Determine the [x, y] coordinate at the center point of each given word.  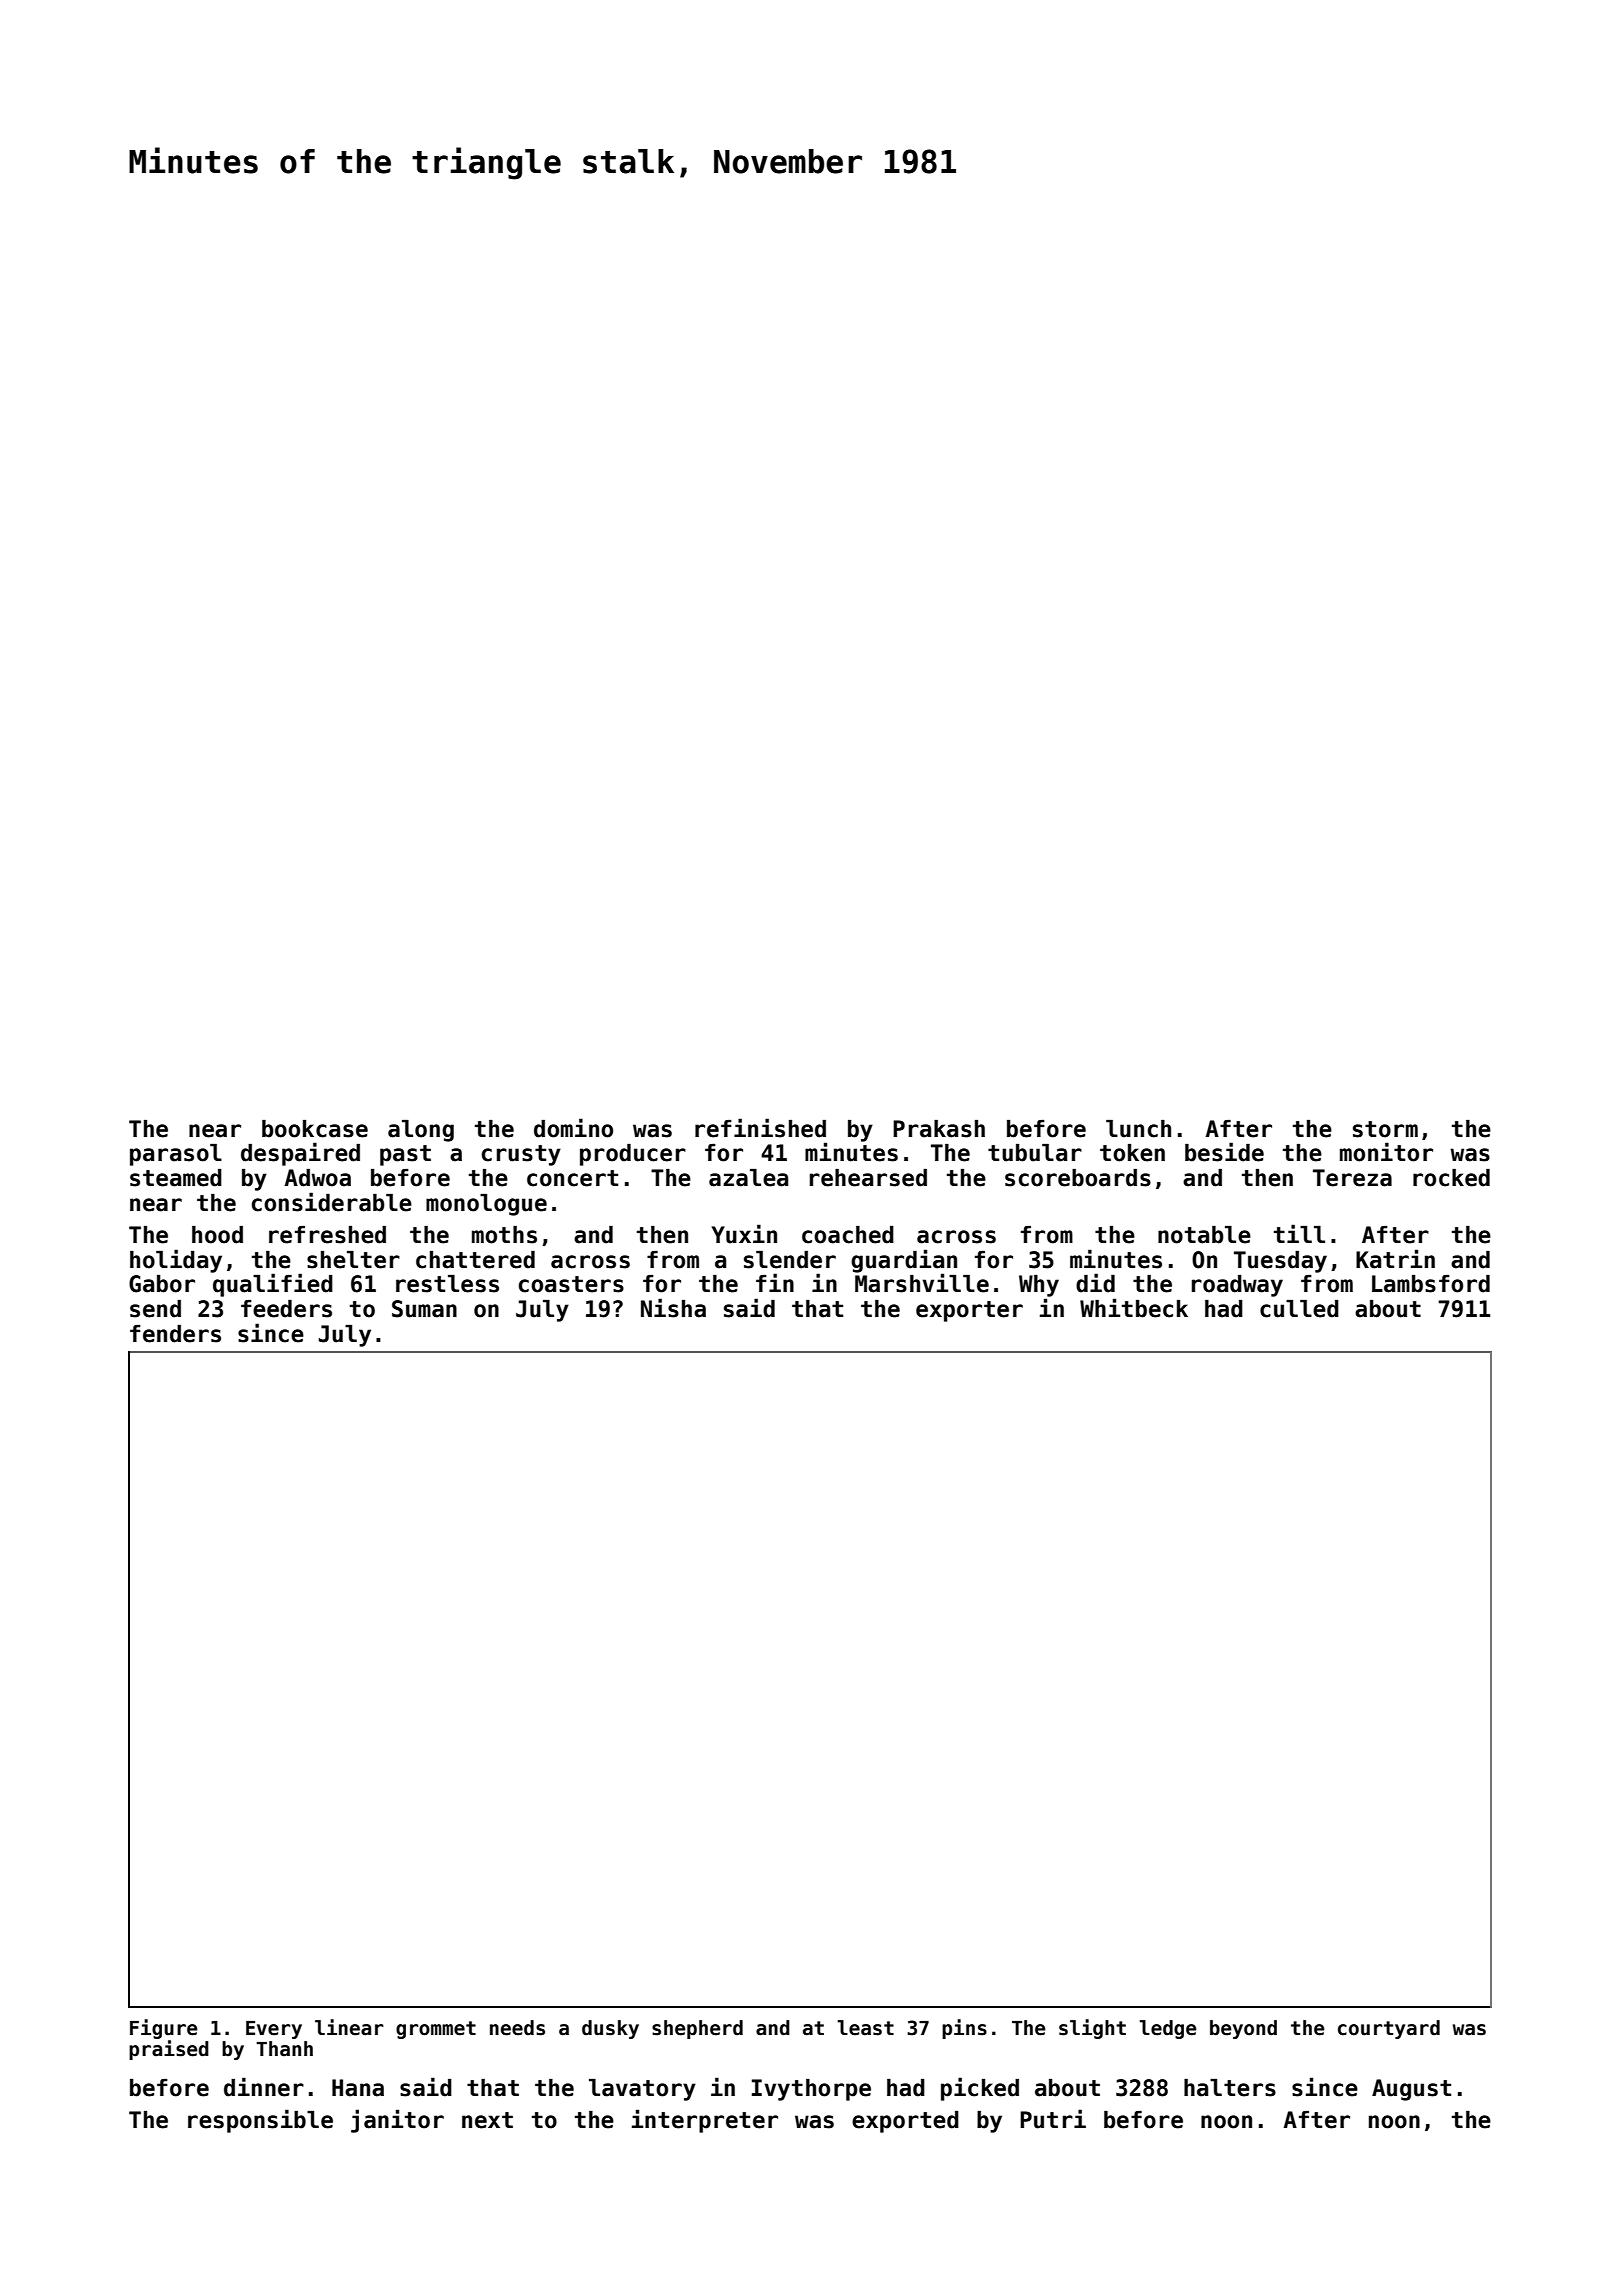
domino [573, 1128]
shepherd [697, 2029]
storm [1385, 1129]
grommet [436, 2030]
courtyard [1389, 2029]
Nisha [673, 1308]
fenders [175, 1334]
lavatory [642, 2090]
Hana [358, 2088]
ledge [1168, 2029]
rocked [1451, 1178]
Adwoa [317, 1178]
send [155, 1309]
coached [848, 1235]
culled [1299, 1309]
